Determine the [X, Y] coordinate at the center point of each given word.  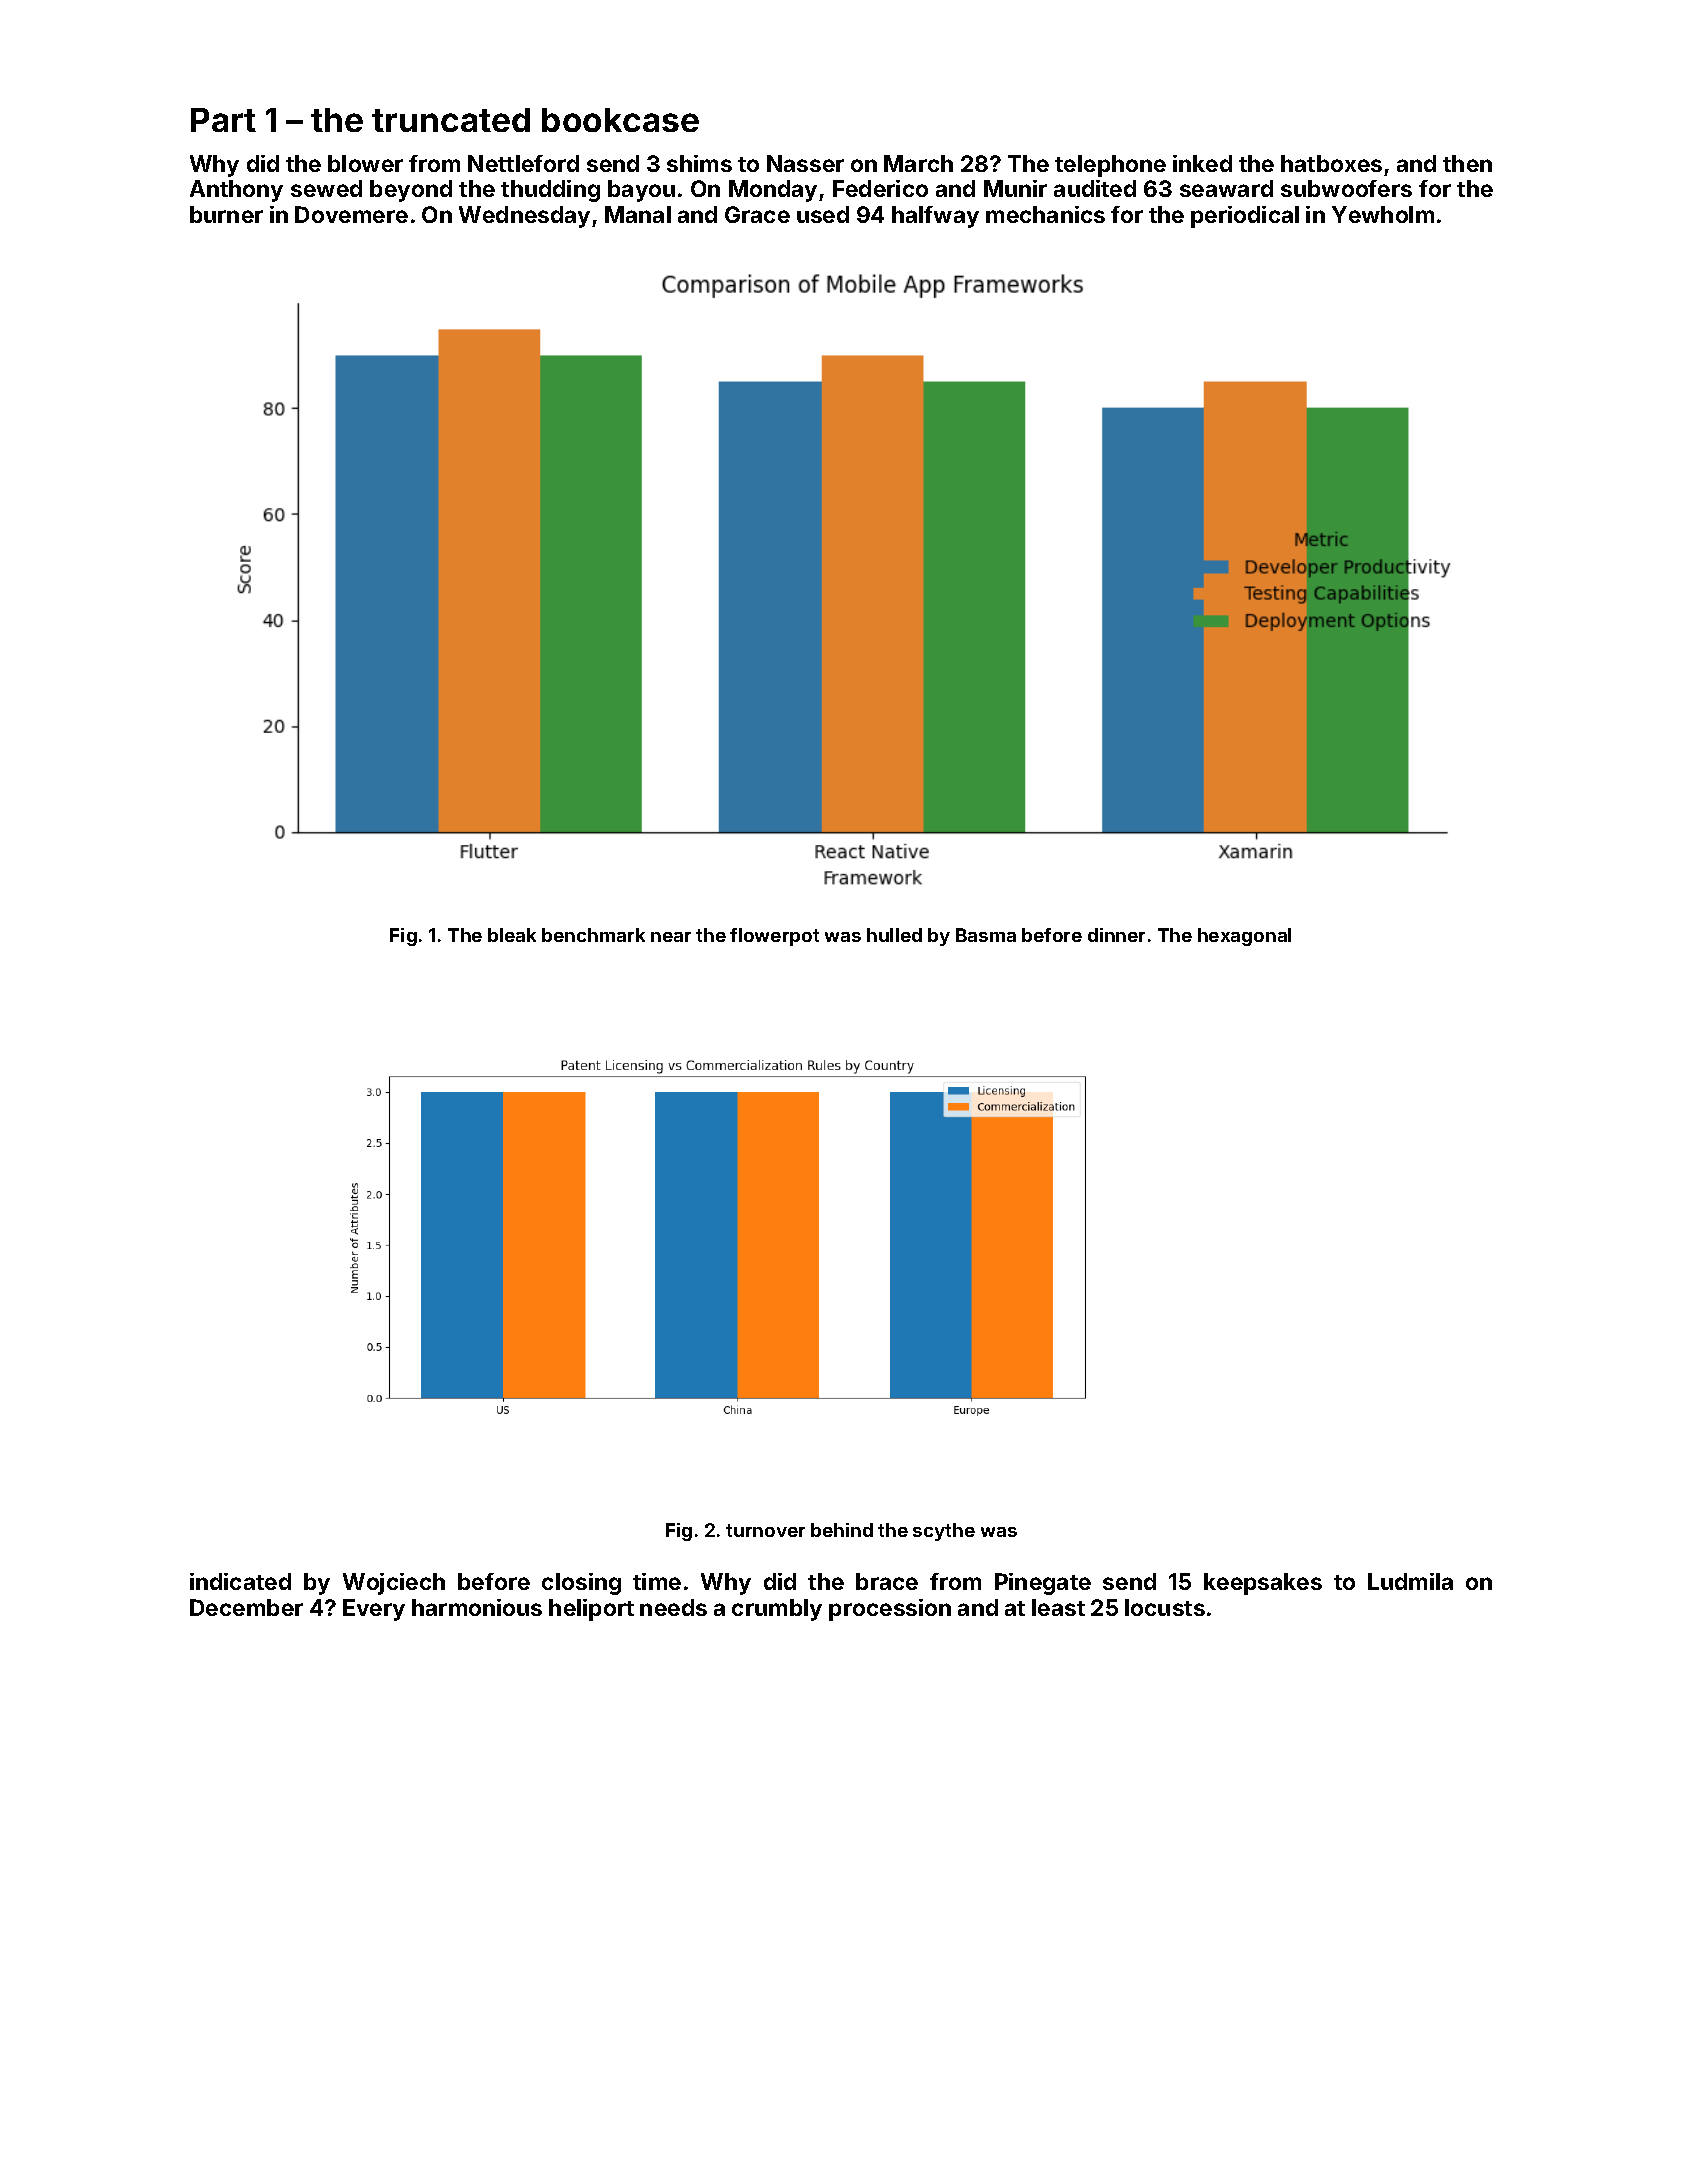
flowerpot [774, 937]
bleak [512, 935]
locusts [1165, 1607]
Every [374, 1610]
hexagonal [1244, 937]
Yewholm [1383, 214]
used [823, 214]
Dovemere [351, 214]
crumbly [777, 1610]
